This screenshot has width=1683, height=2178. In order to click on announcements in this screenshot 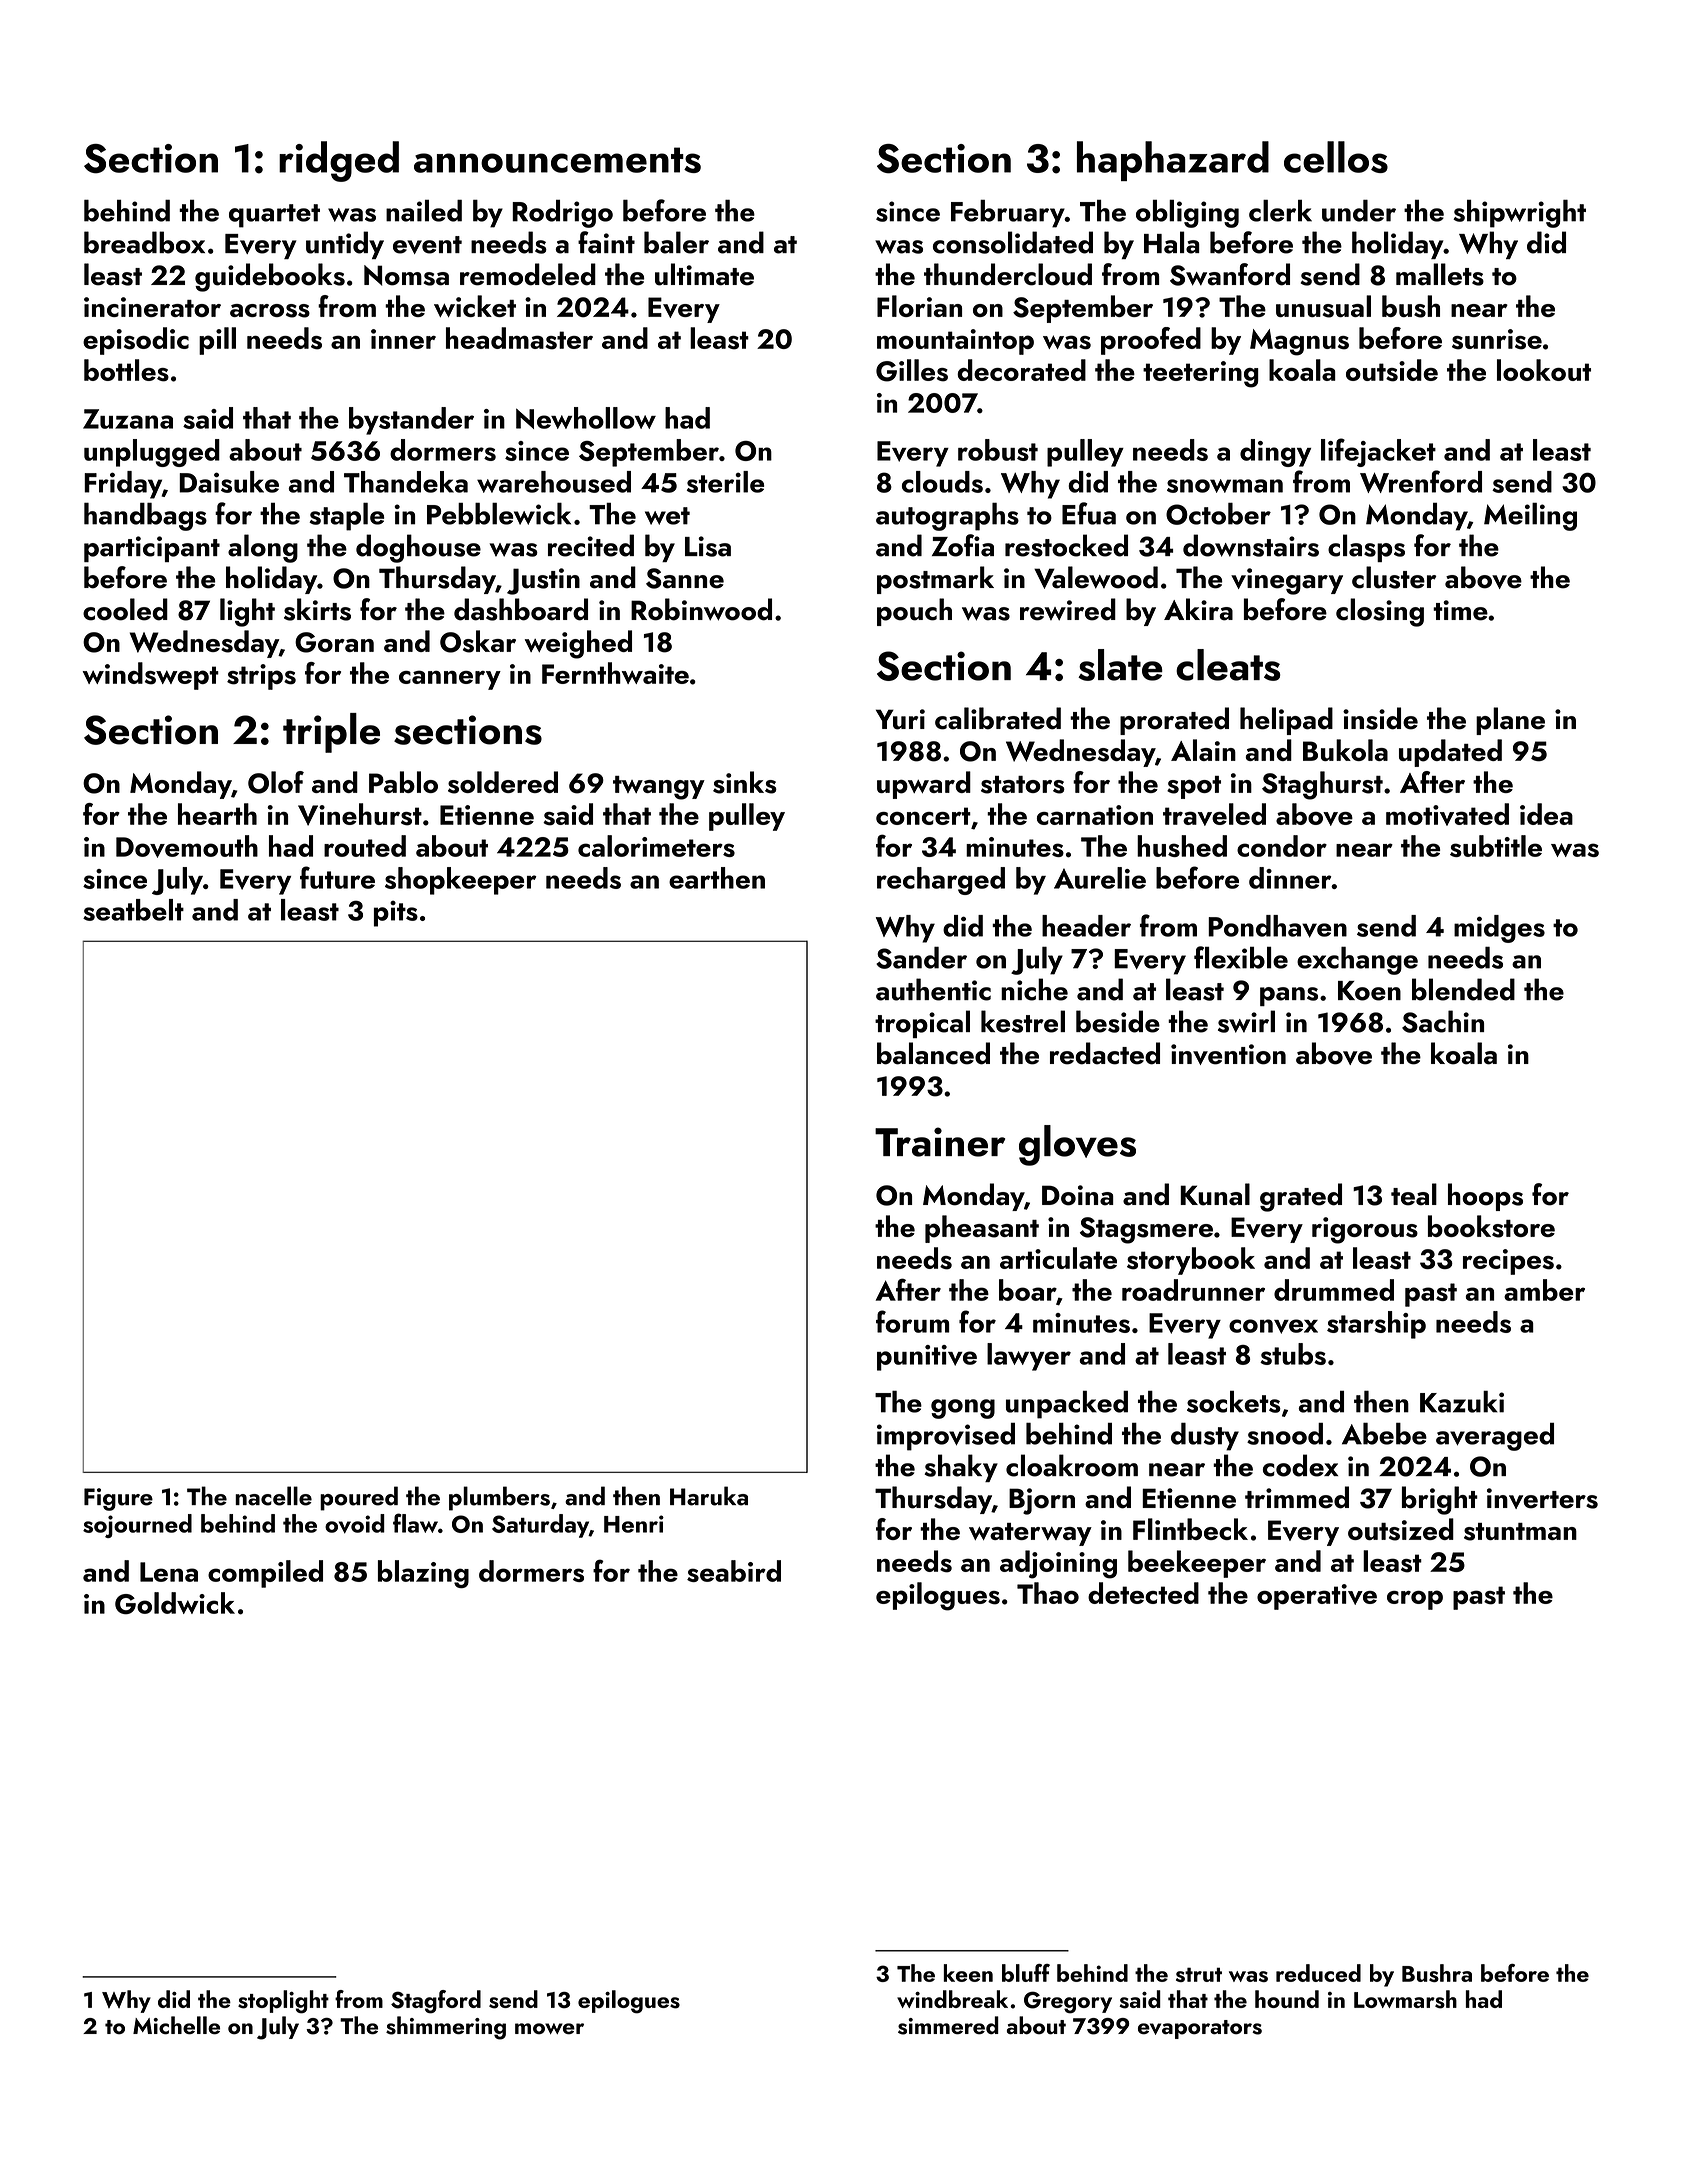, I will do `click(557, 160)`.
